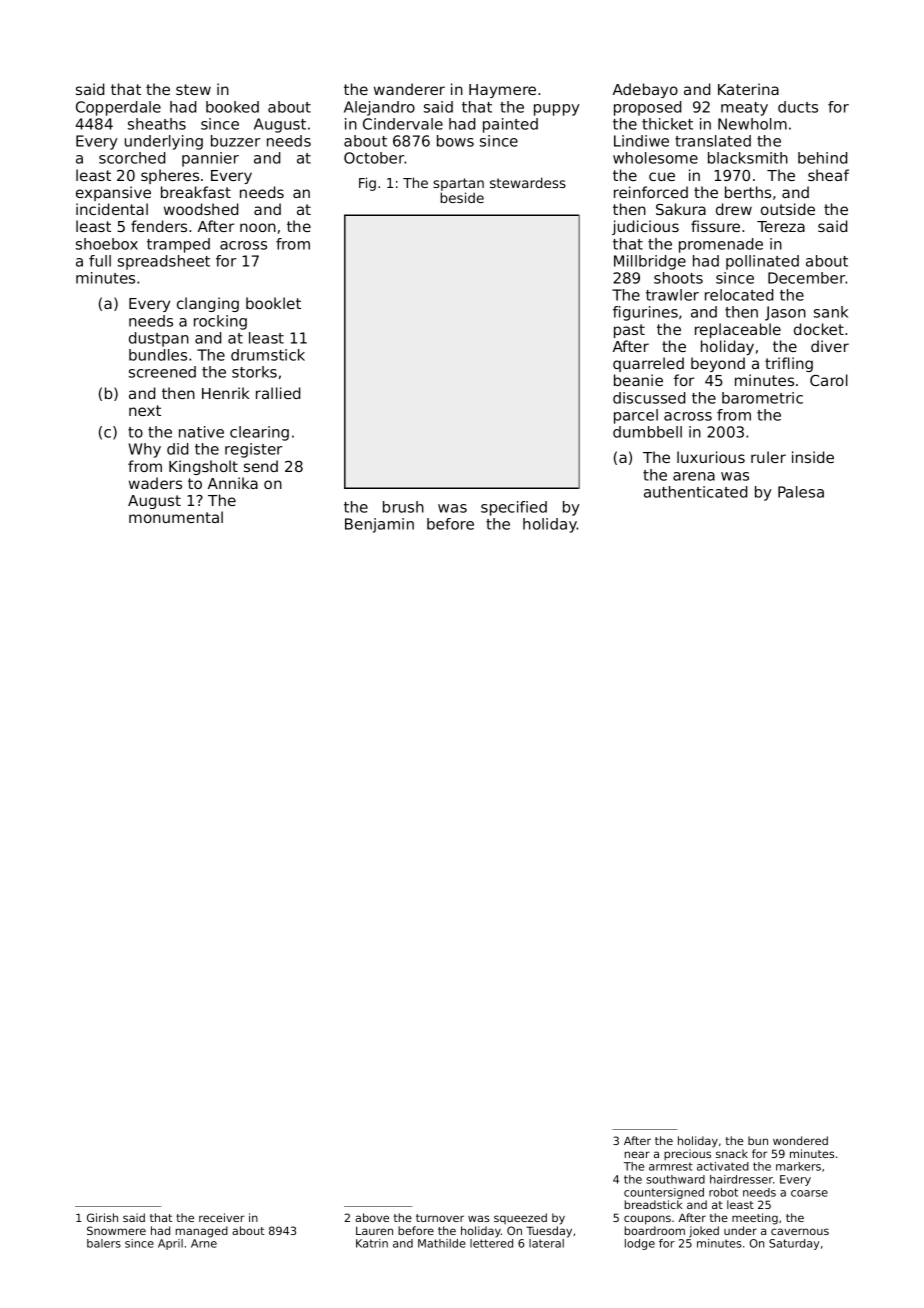 Image resolution: width=924 pixels, height=1308 pixels. Describe the element at coordinates (232, 107) in the screenshot. I see `booked` at that location.
